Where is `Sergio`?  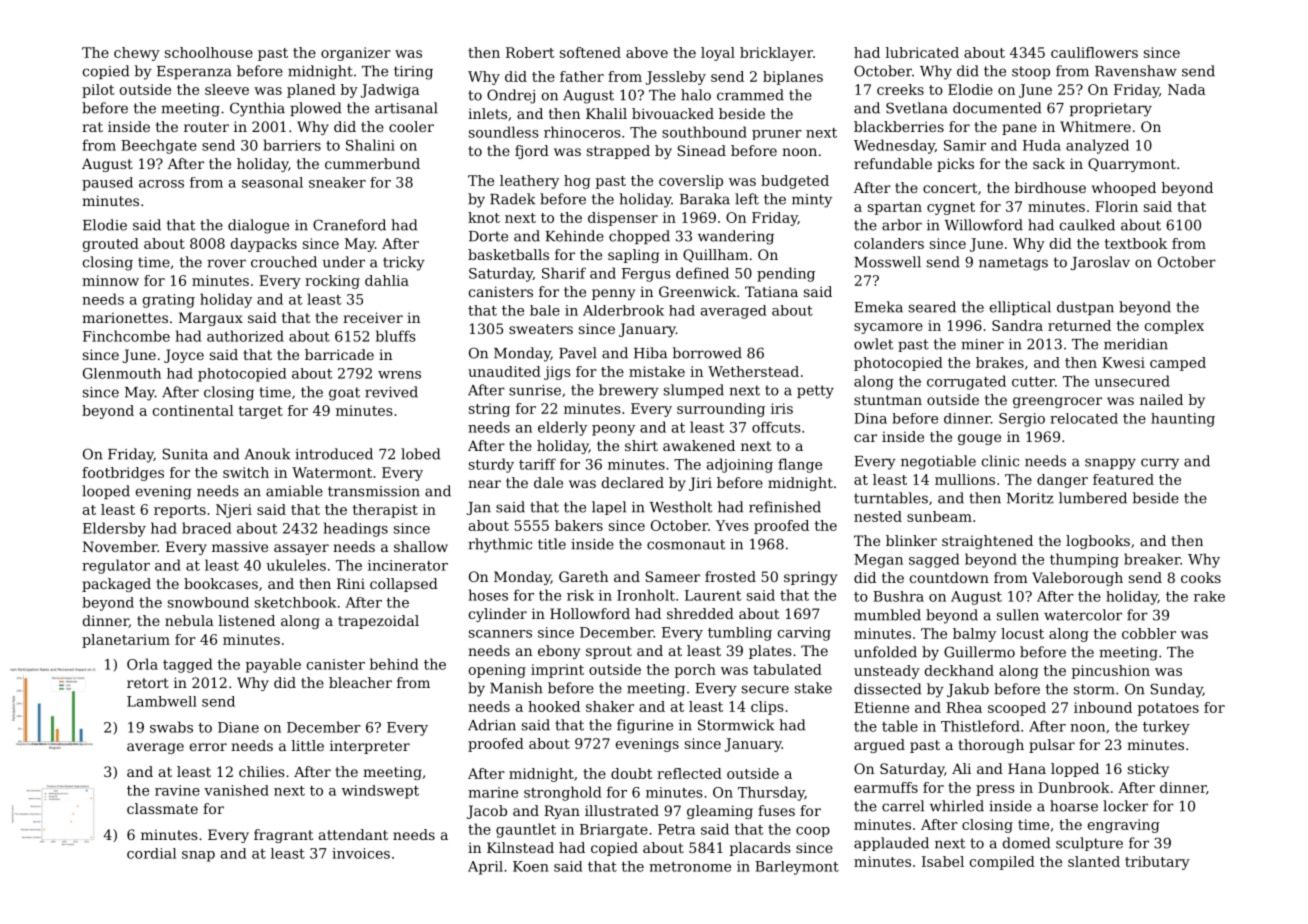
Sergio is located at coordinates (1022, 420).
